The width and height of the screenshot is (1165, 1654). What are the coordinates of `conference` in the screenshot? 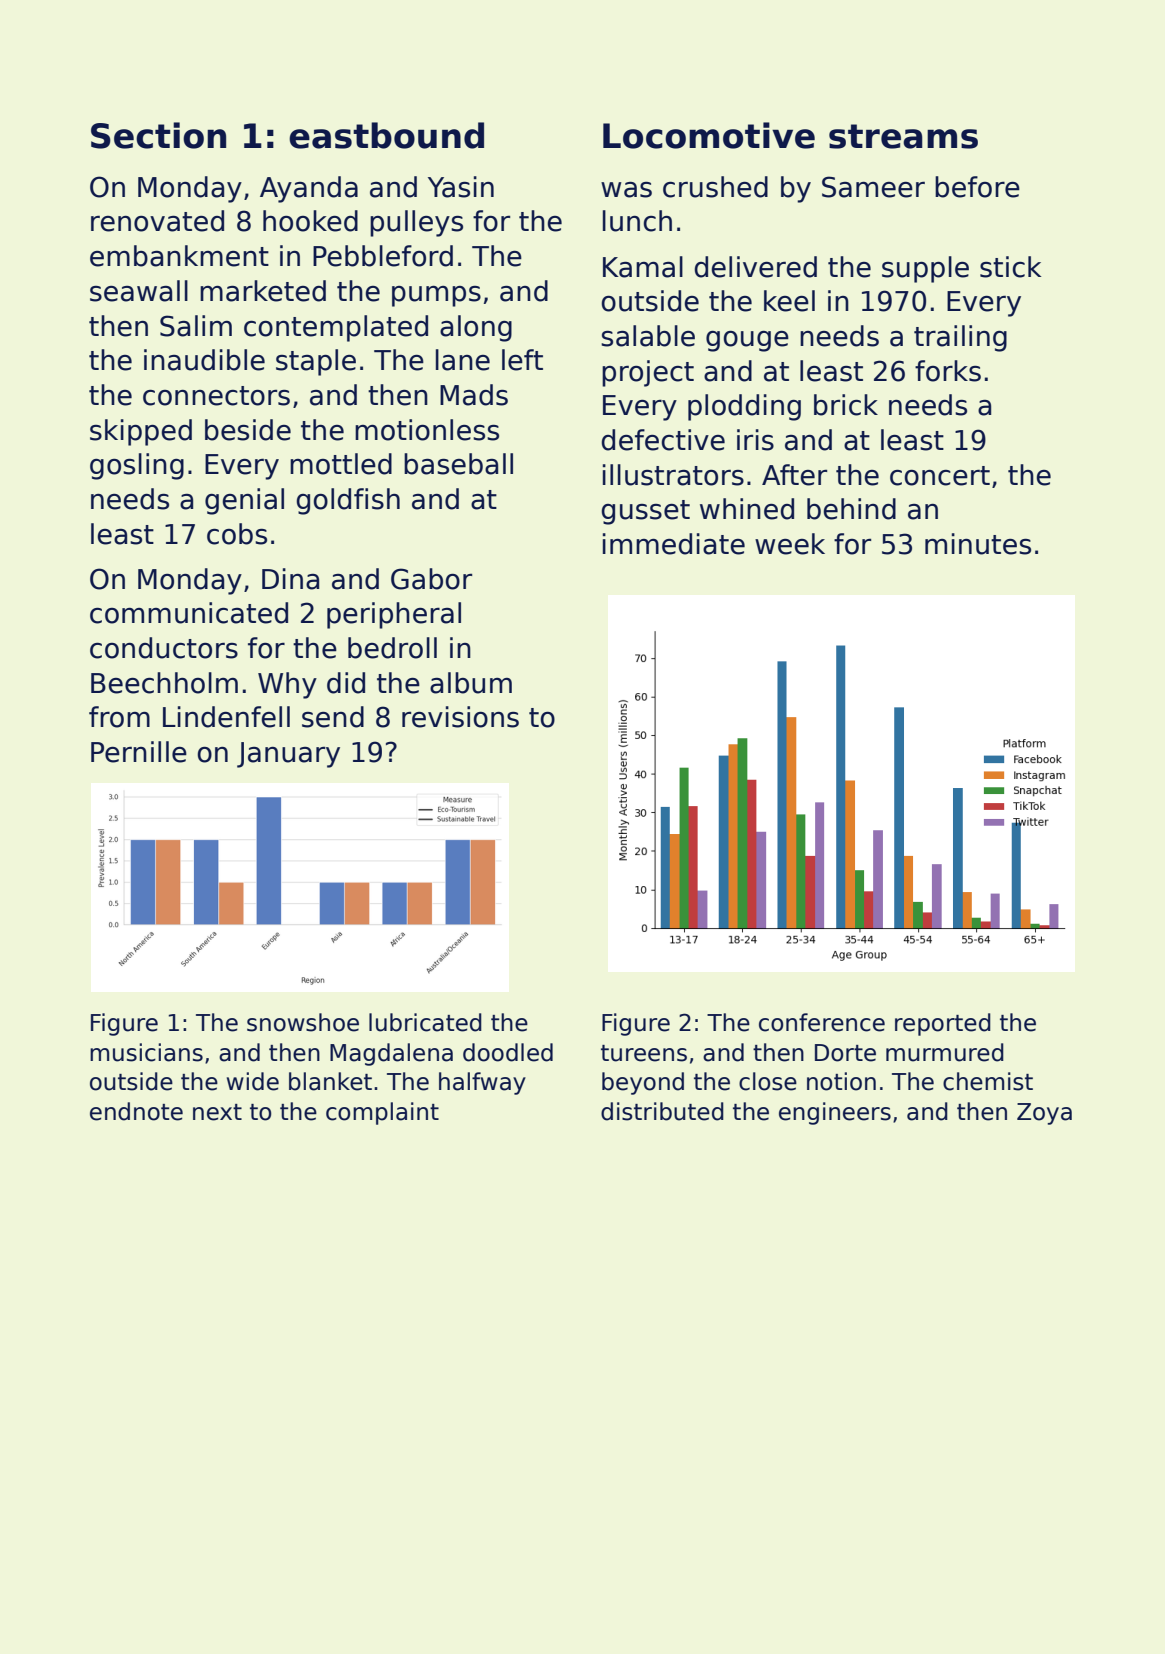 It's located at (822, 1022).
